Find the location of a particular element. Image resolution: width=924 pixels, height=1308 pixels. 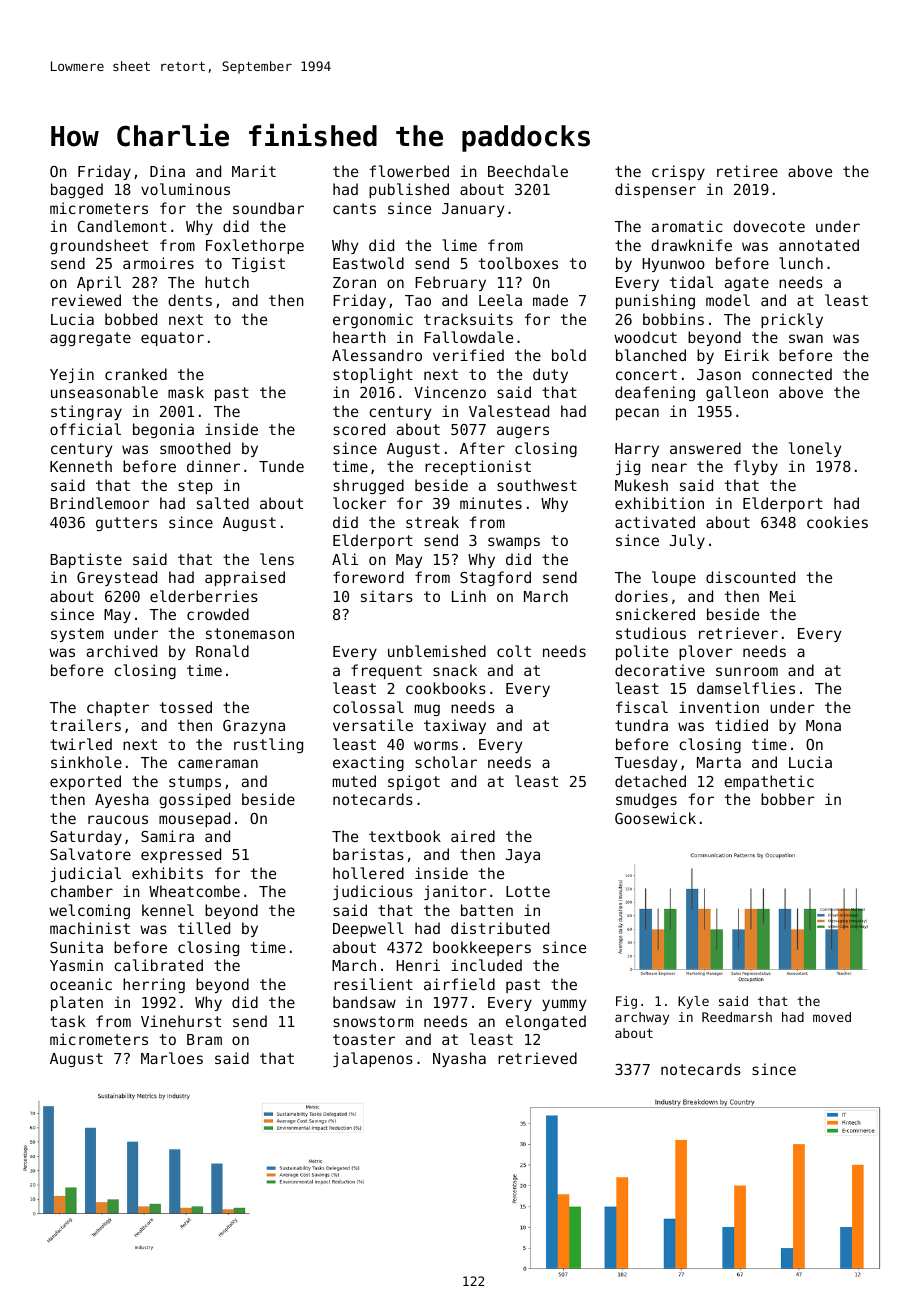

verified is located at coordinates (468, 355).
